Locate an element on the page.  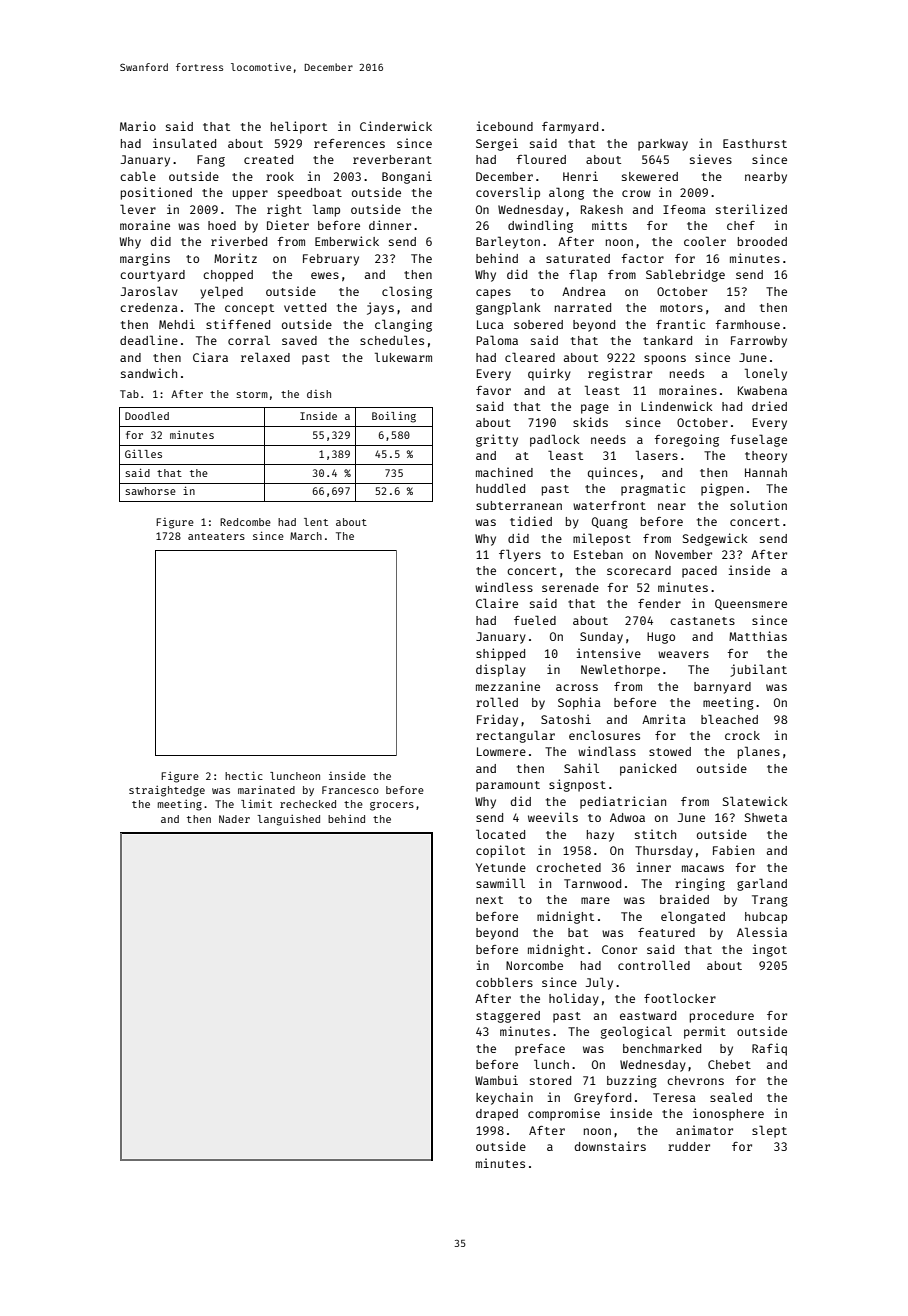
Nader is located at coordinates (234, 819).
